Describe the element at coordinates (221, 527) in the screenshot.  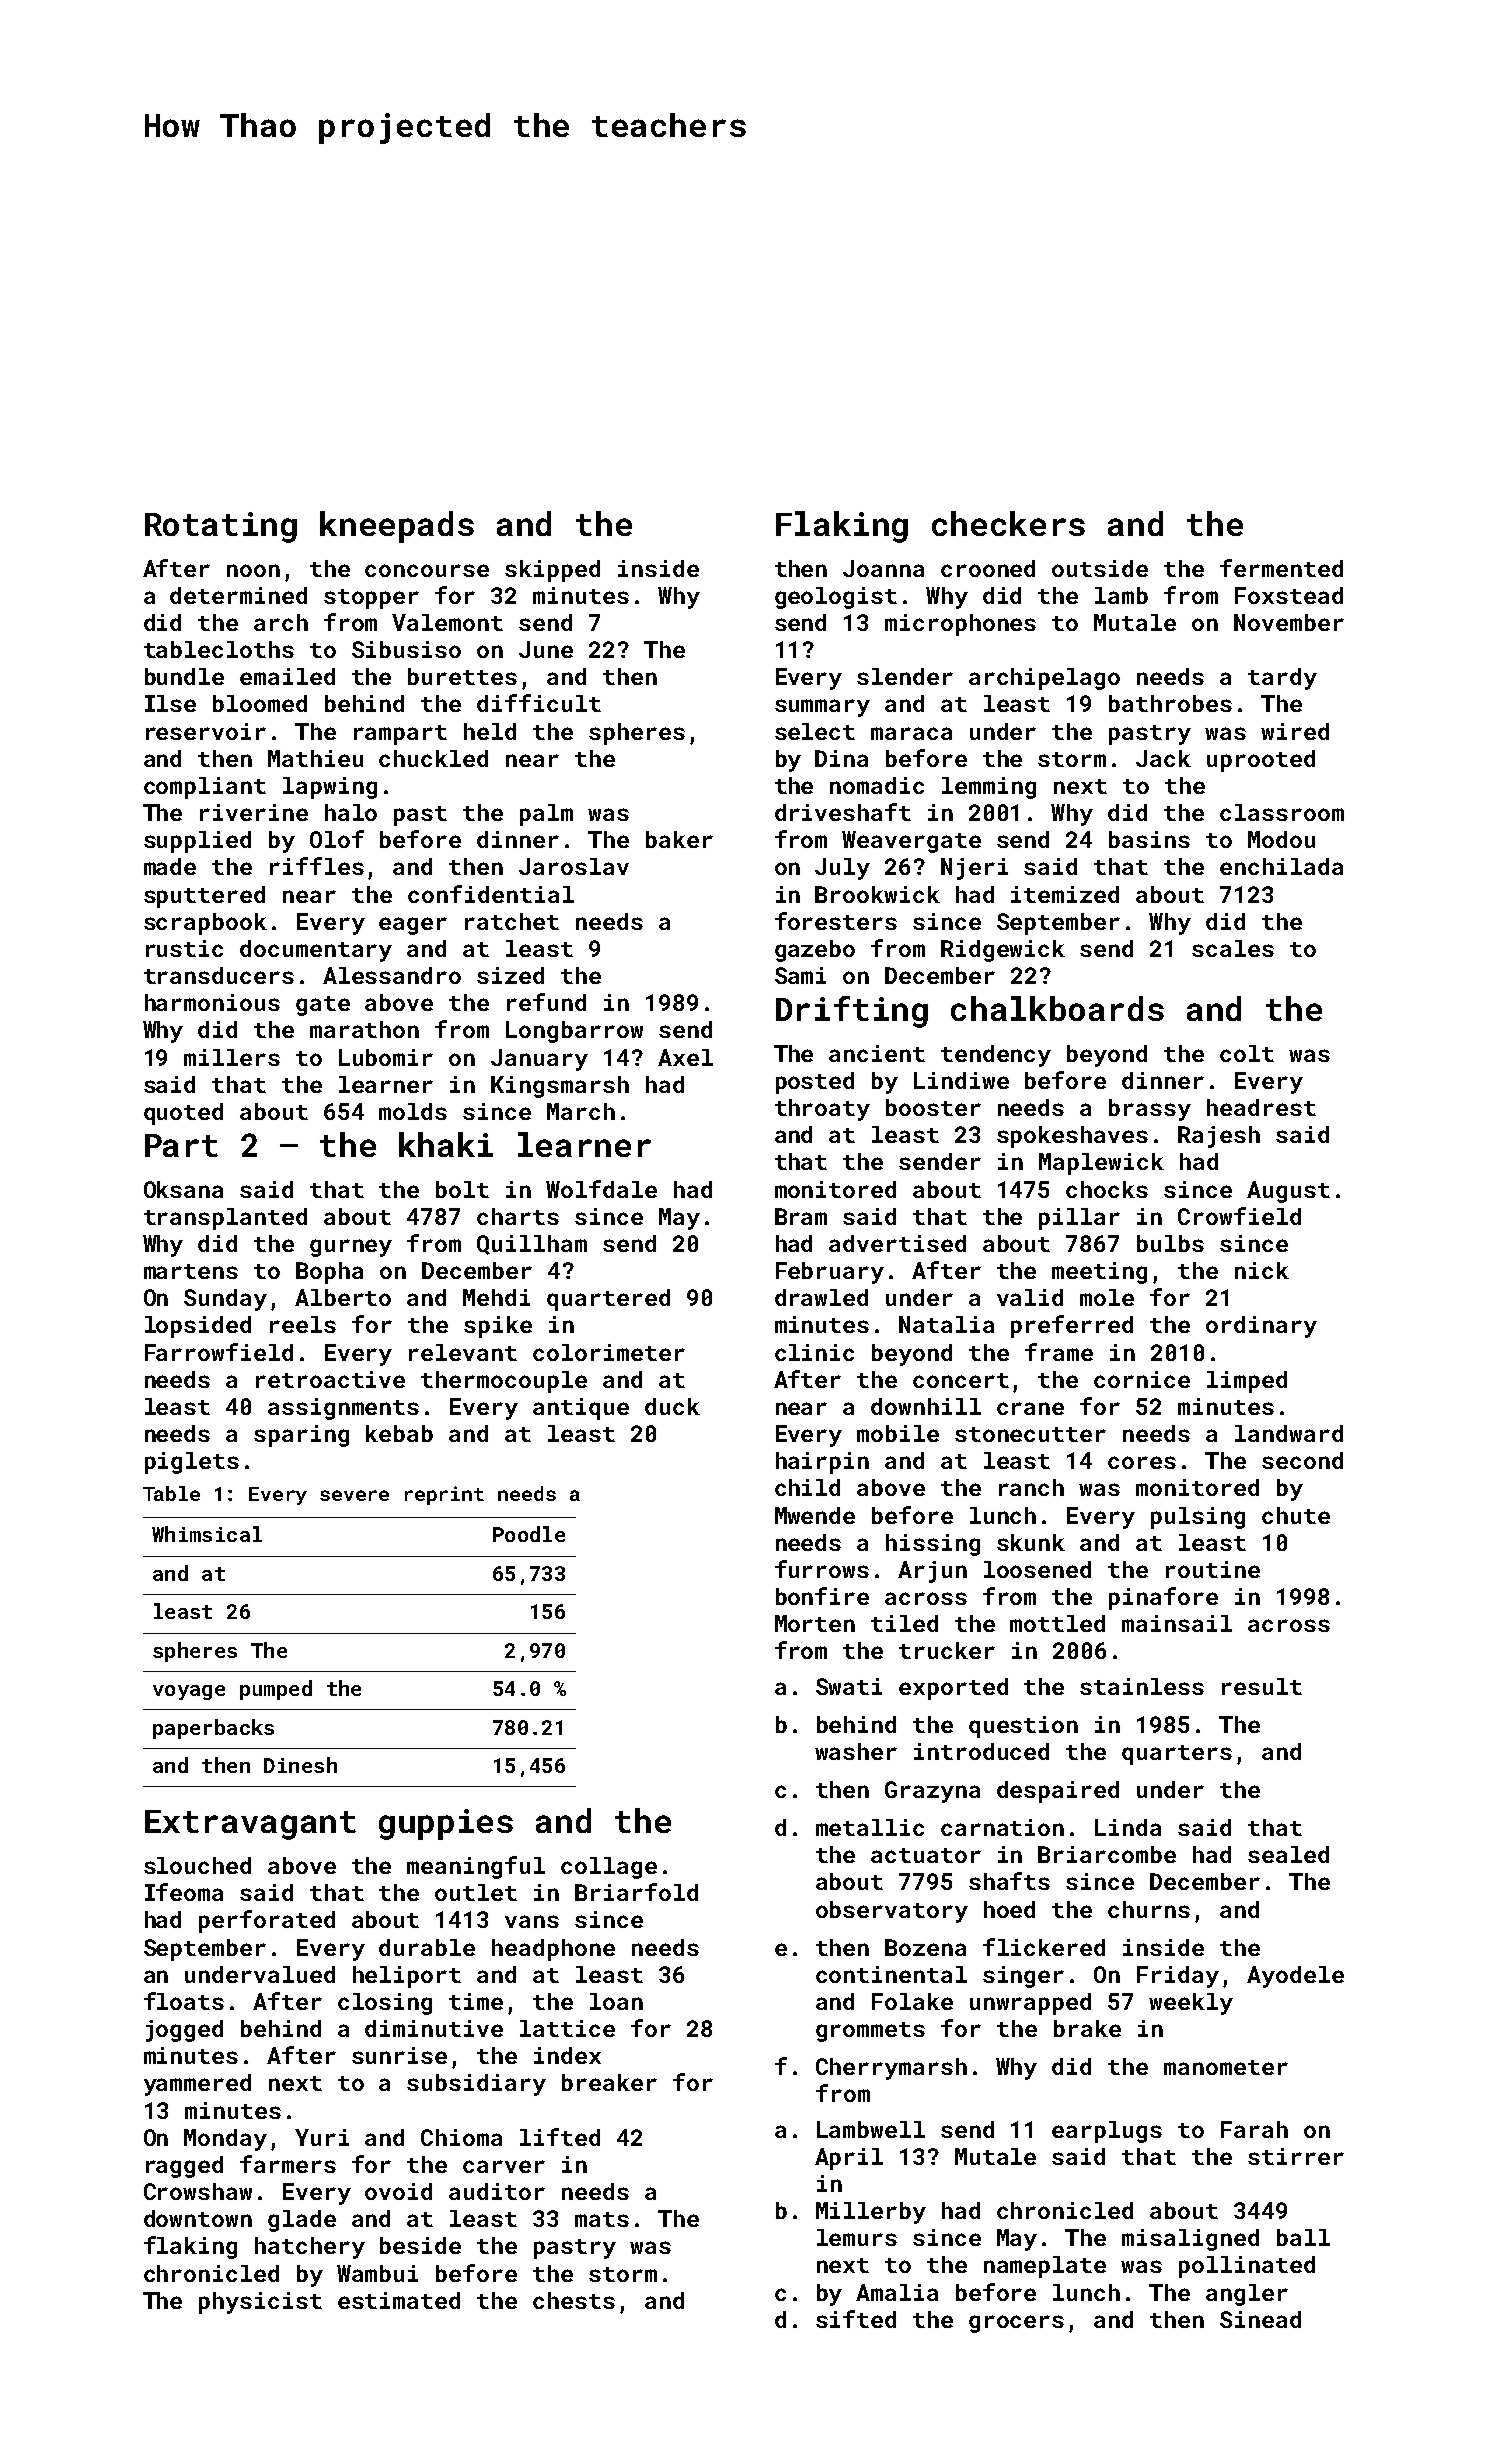
I see `Rotating` at that location.
